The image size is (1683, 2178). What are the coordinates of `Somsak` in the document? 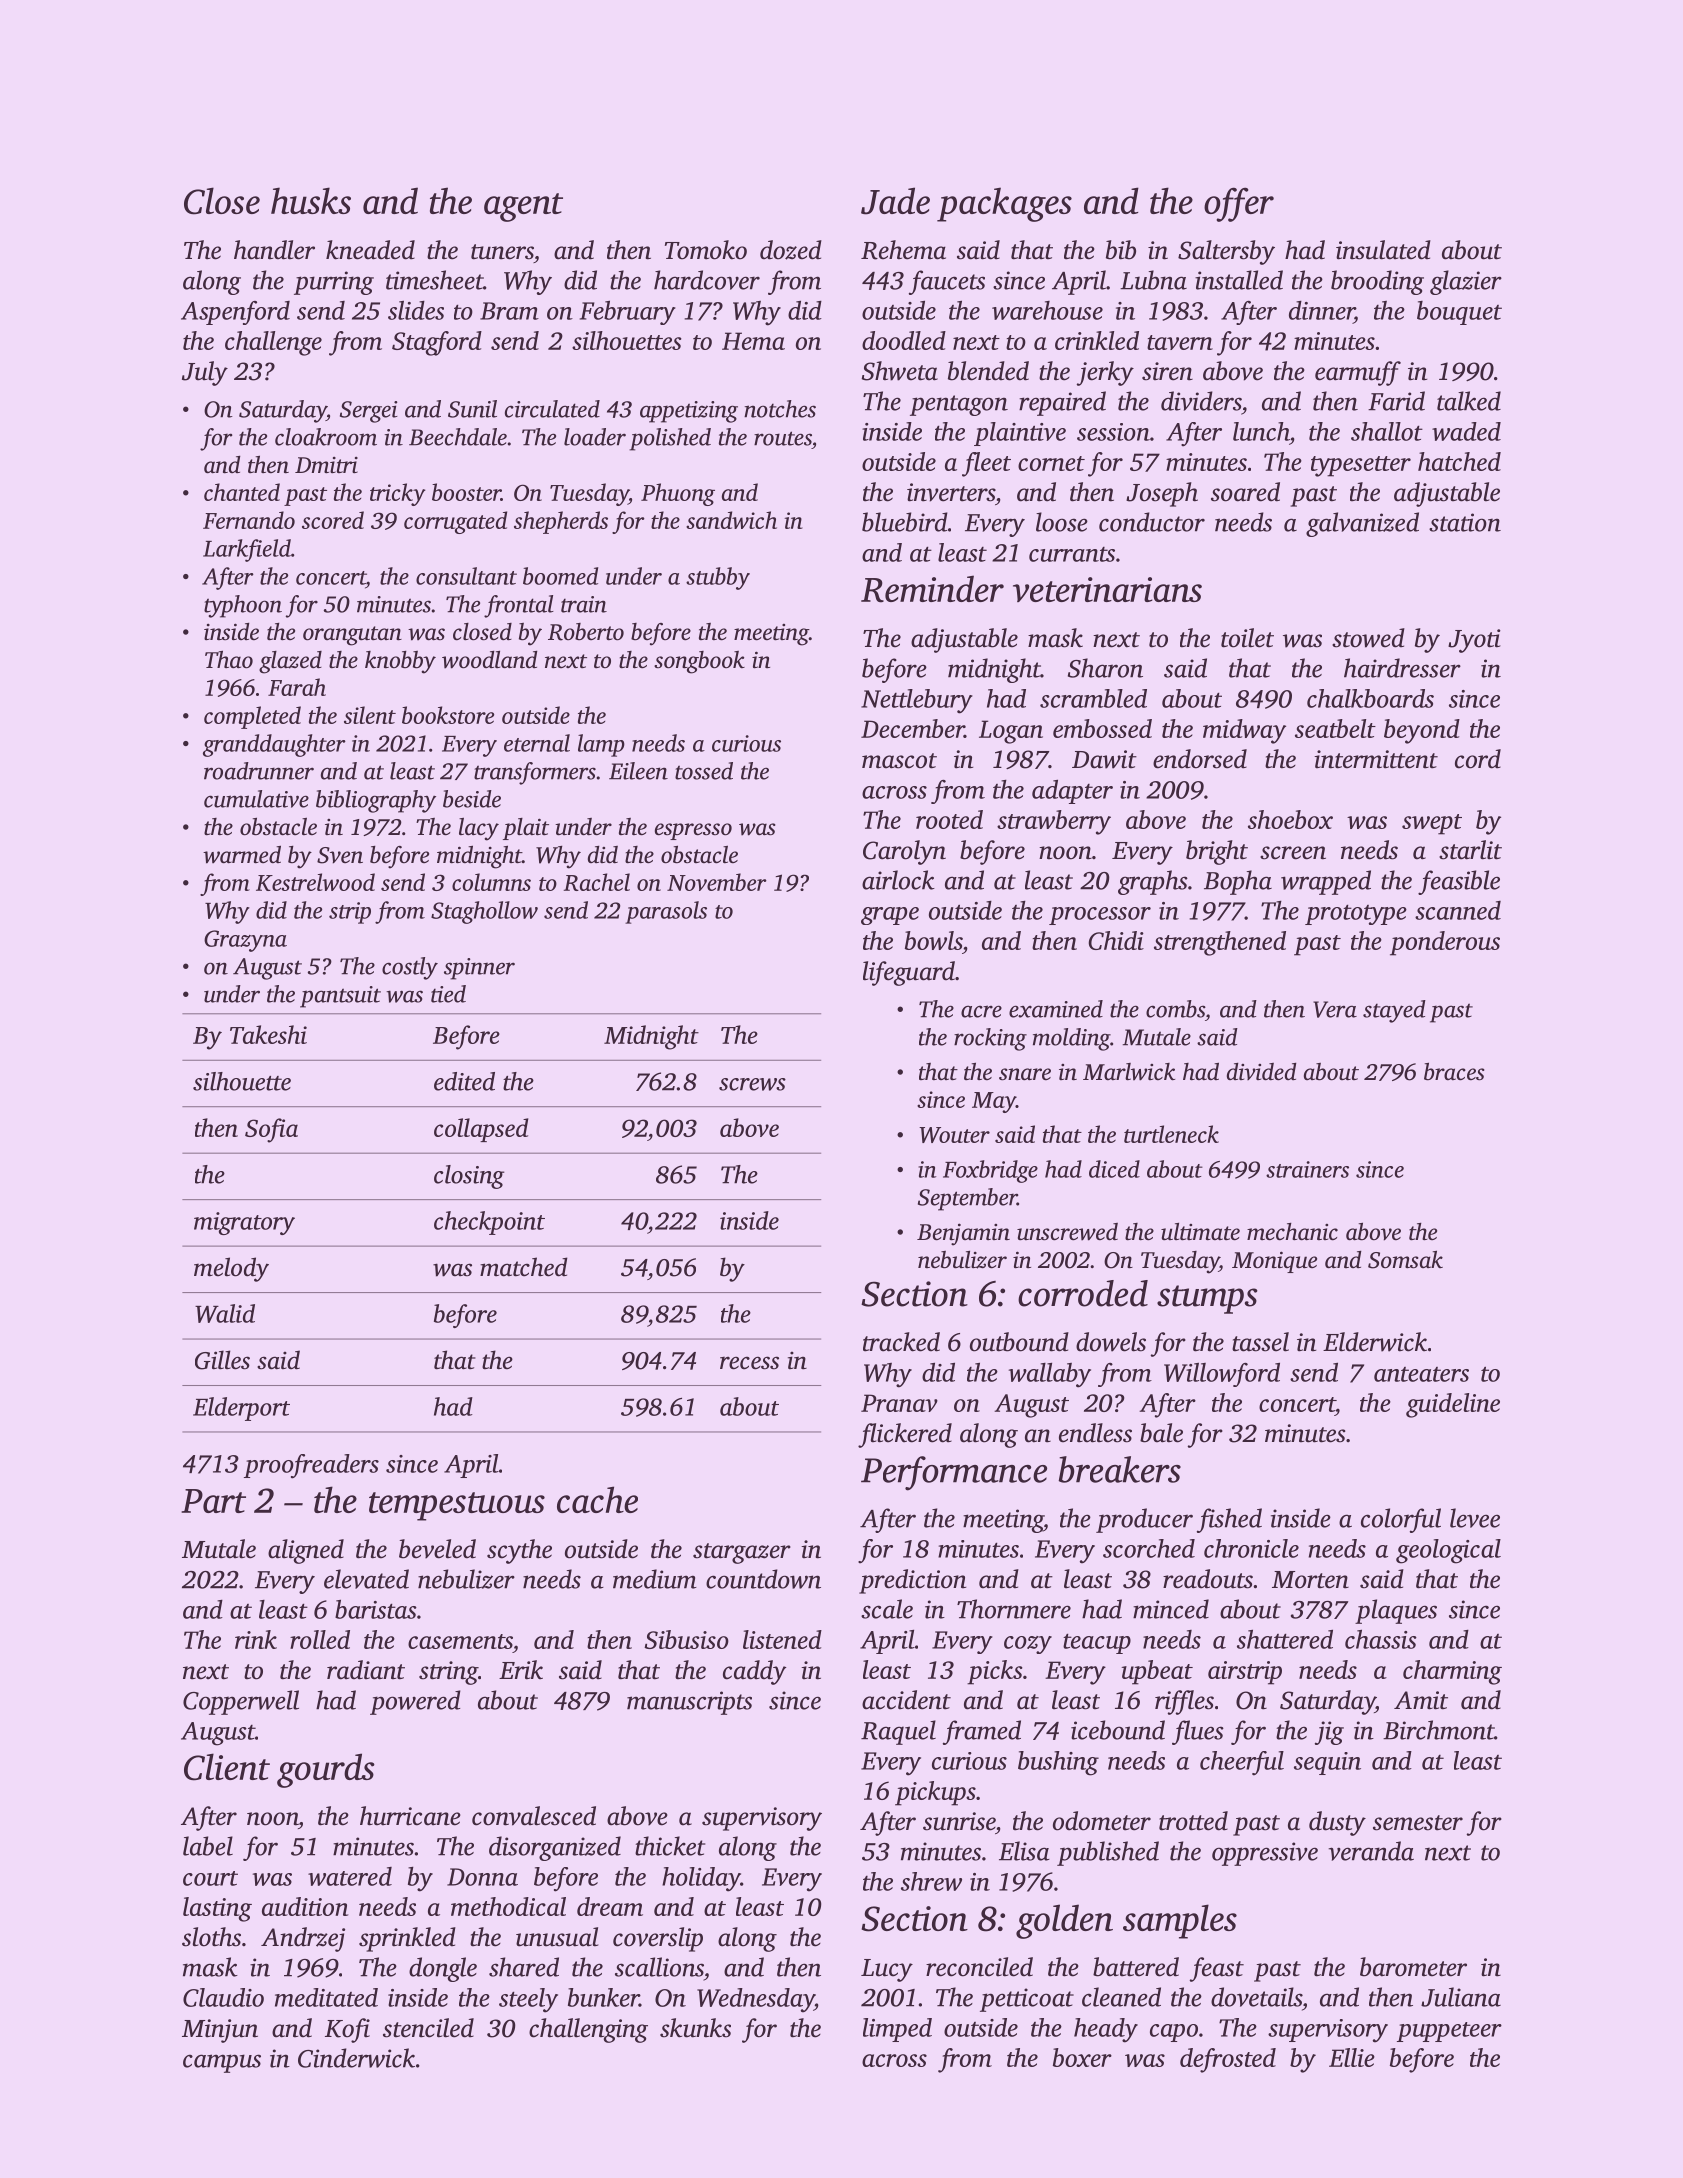 It's located at (1405, 1260).
